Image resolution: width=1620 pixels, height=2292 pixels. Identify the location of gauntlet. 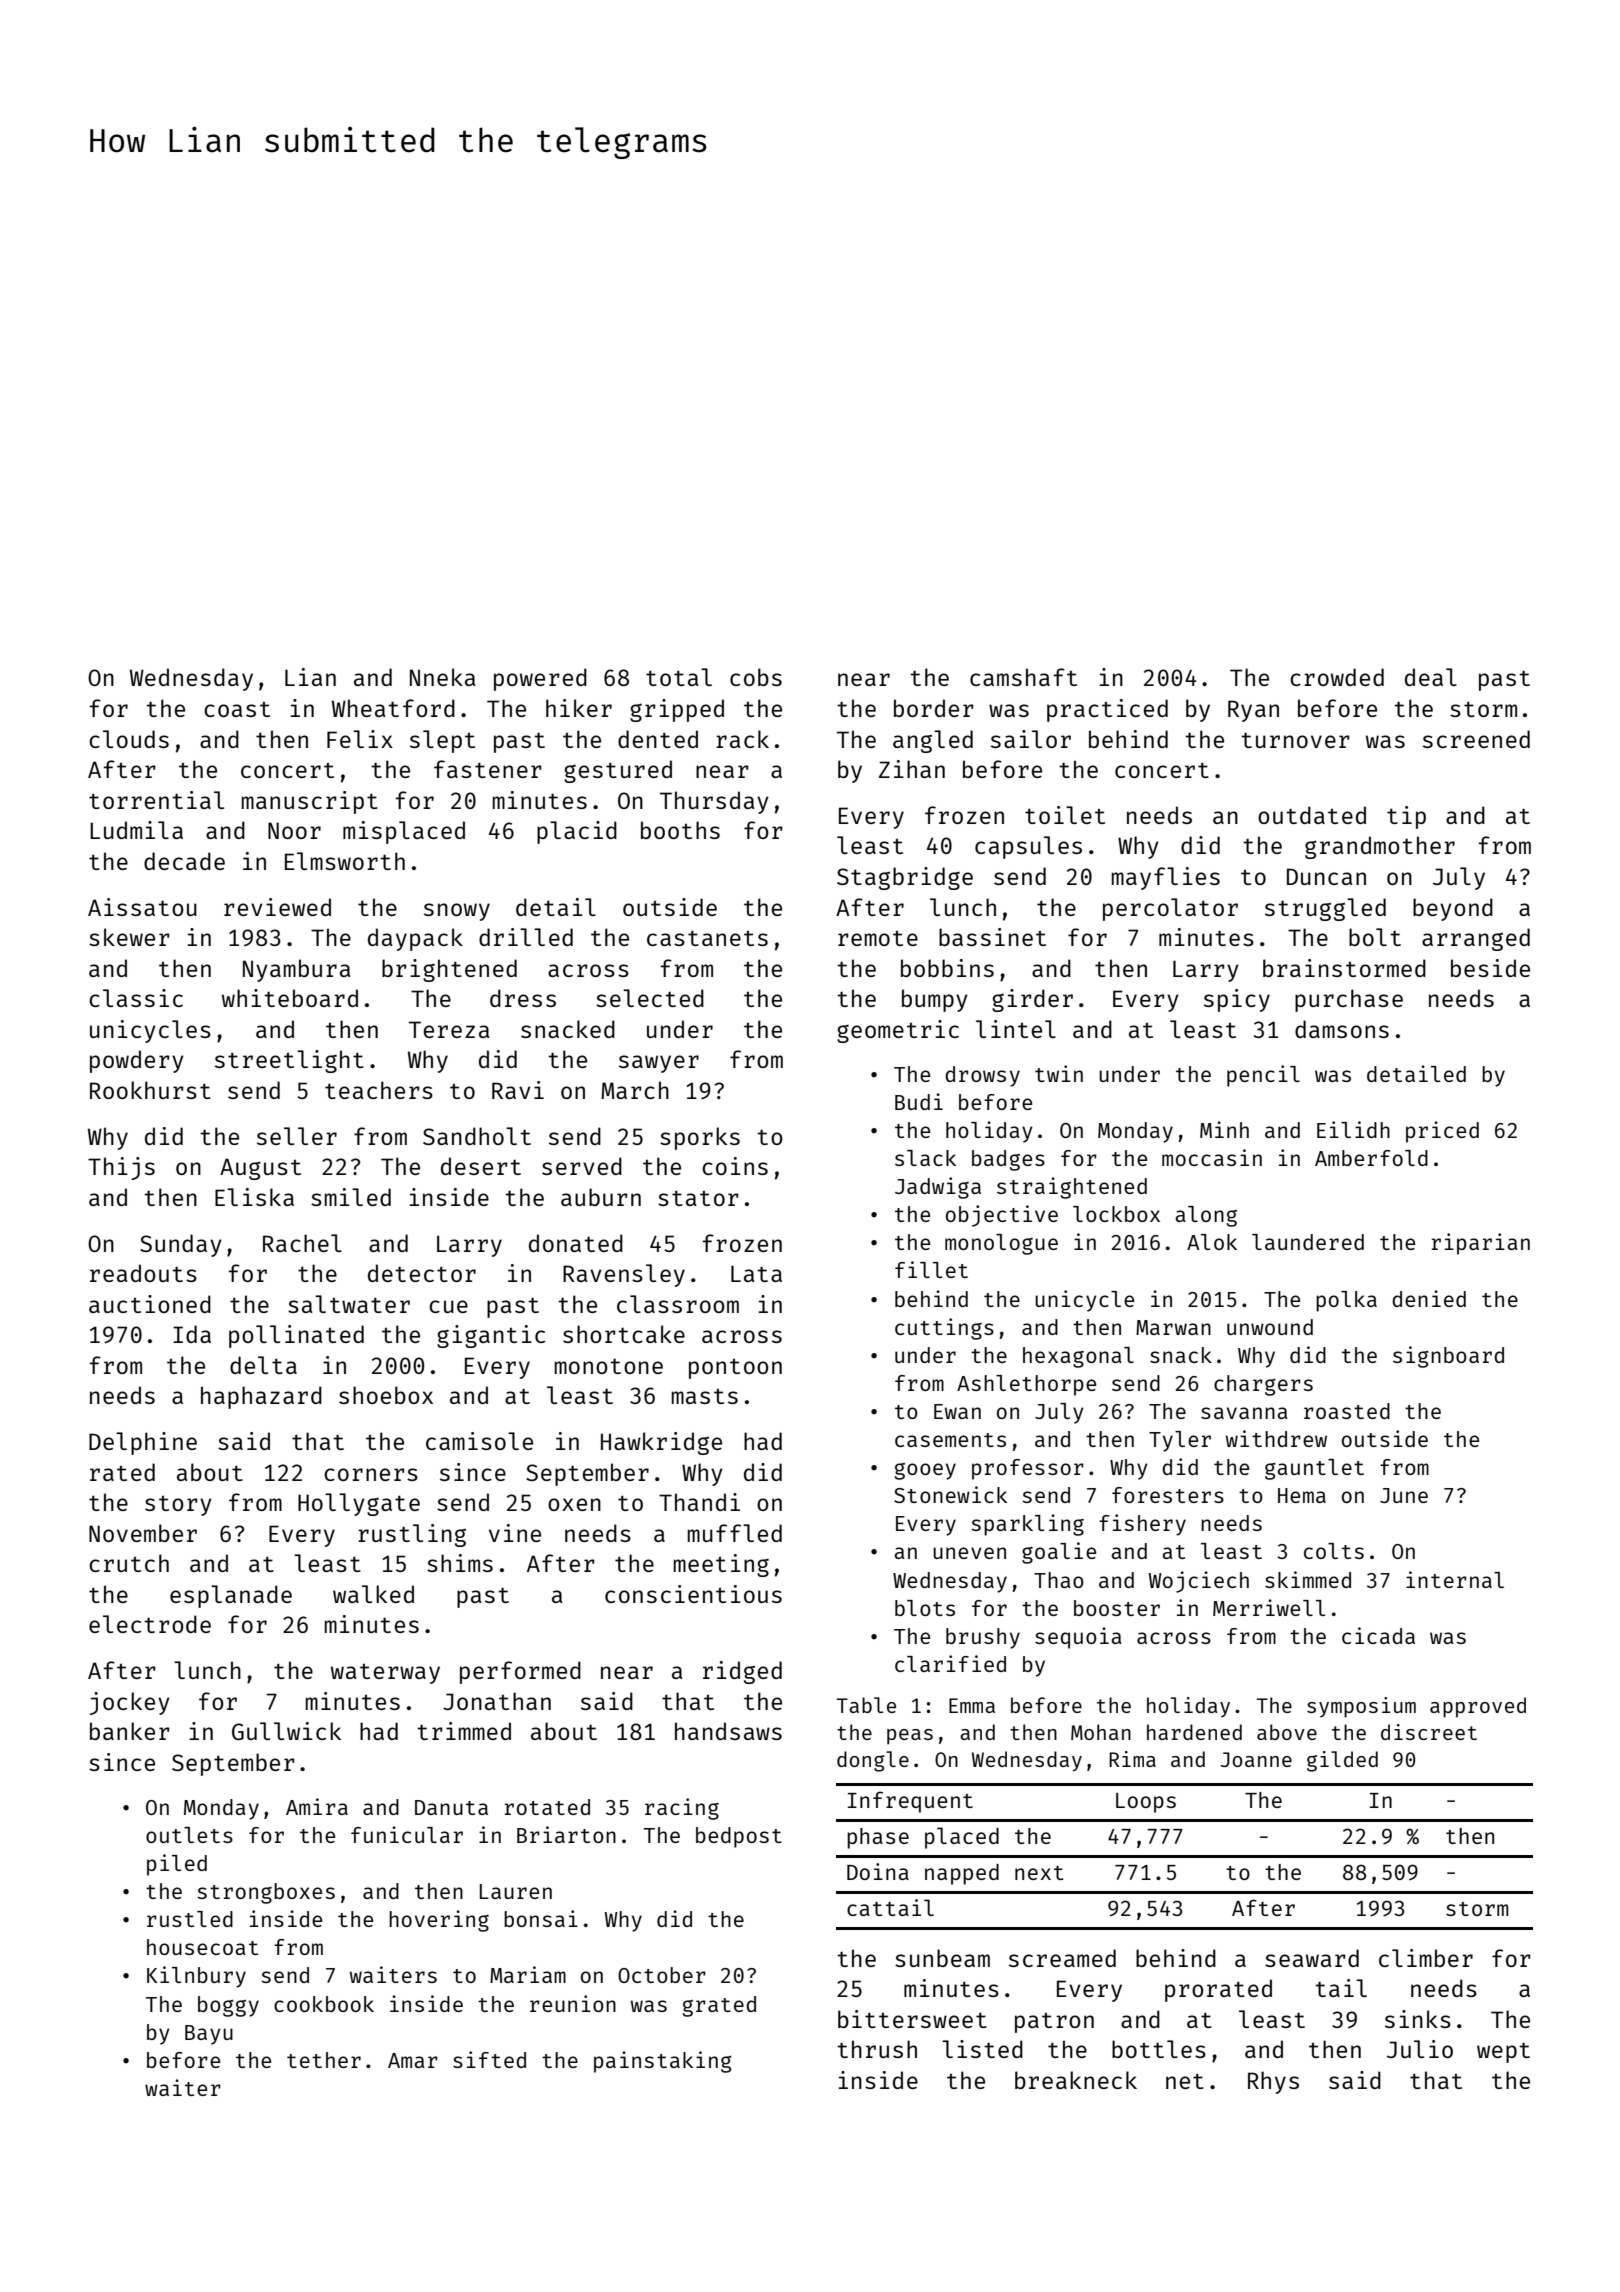
(1314, 1469).
